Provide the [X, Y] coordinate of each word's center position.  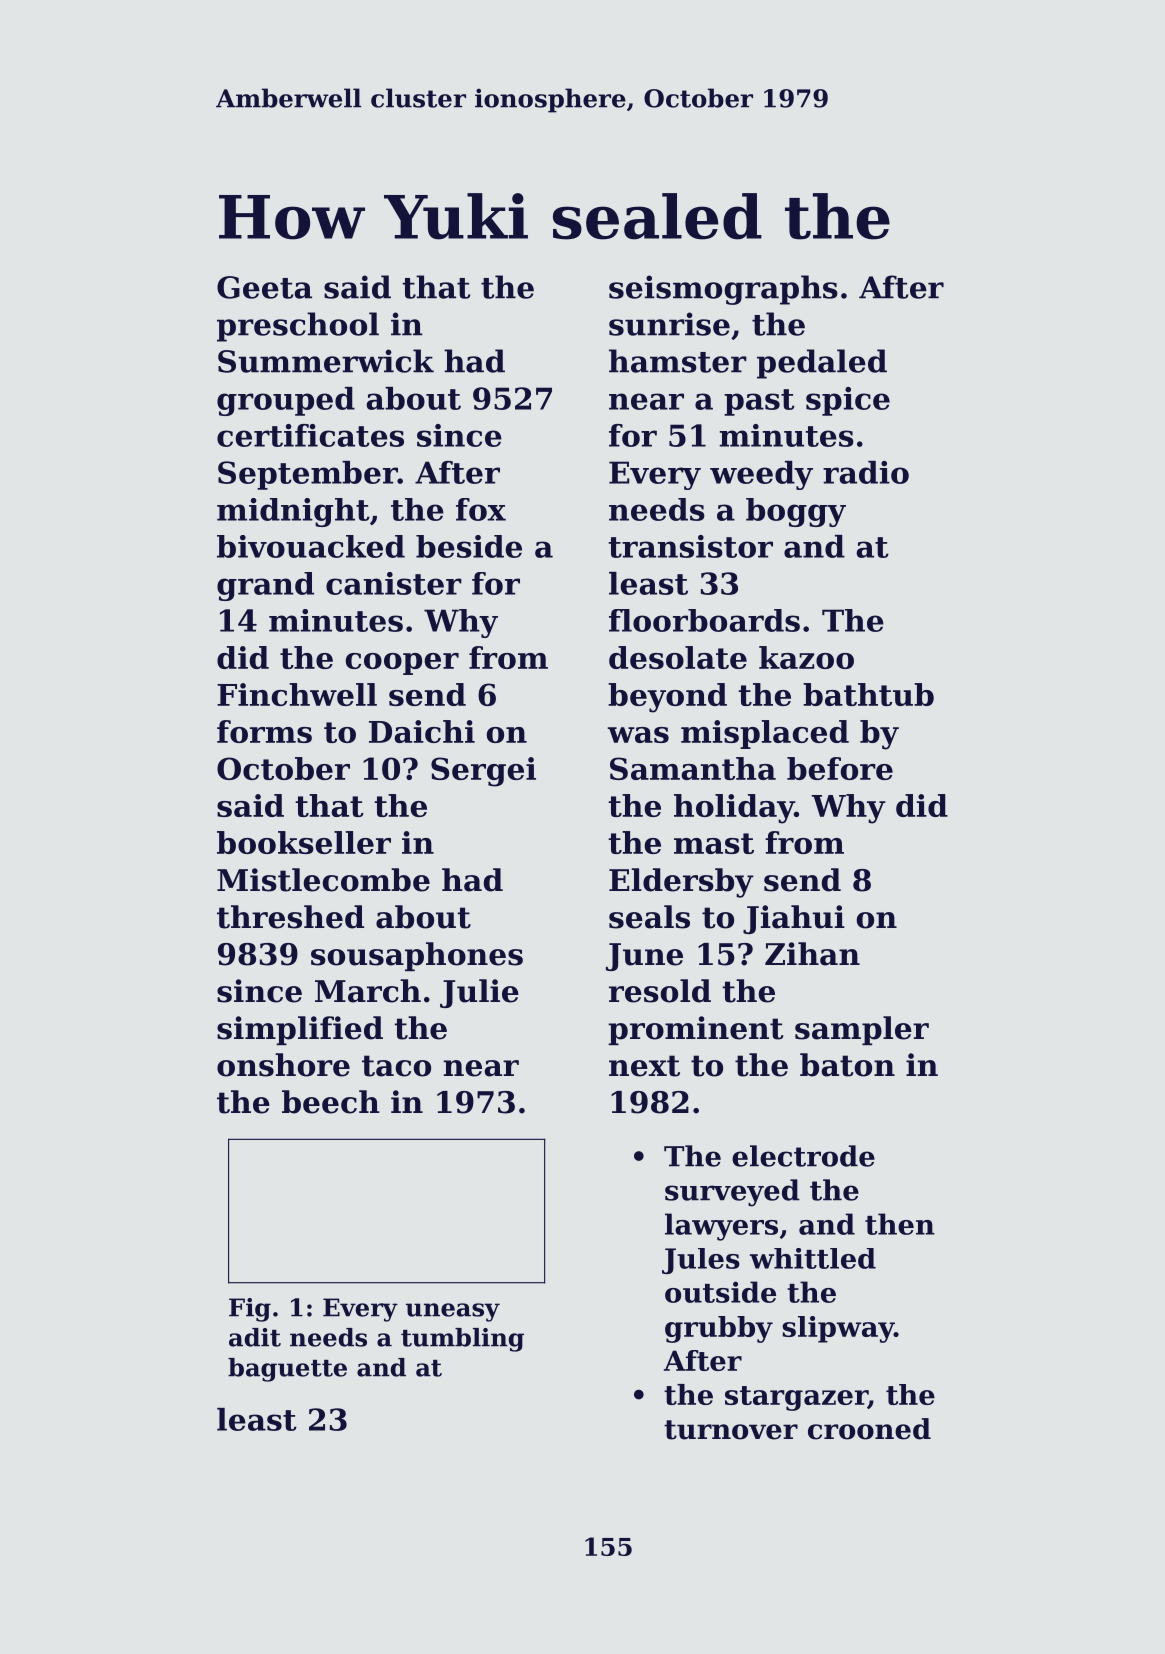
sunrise [669, 324]
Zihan [812, 954]
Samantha [693, 768]
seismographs [723, 290]
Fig [250, 1310]
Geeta [264, 287]
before [840, 768]
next [644, 1066]
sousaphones [417, 956]
